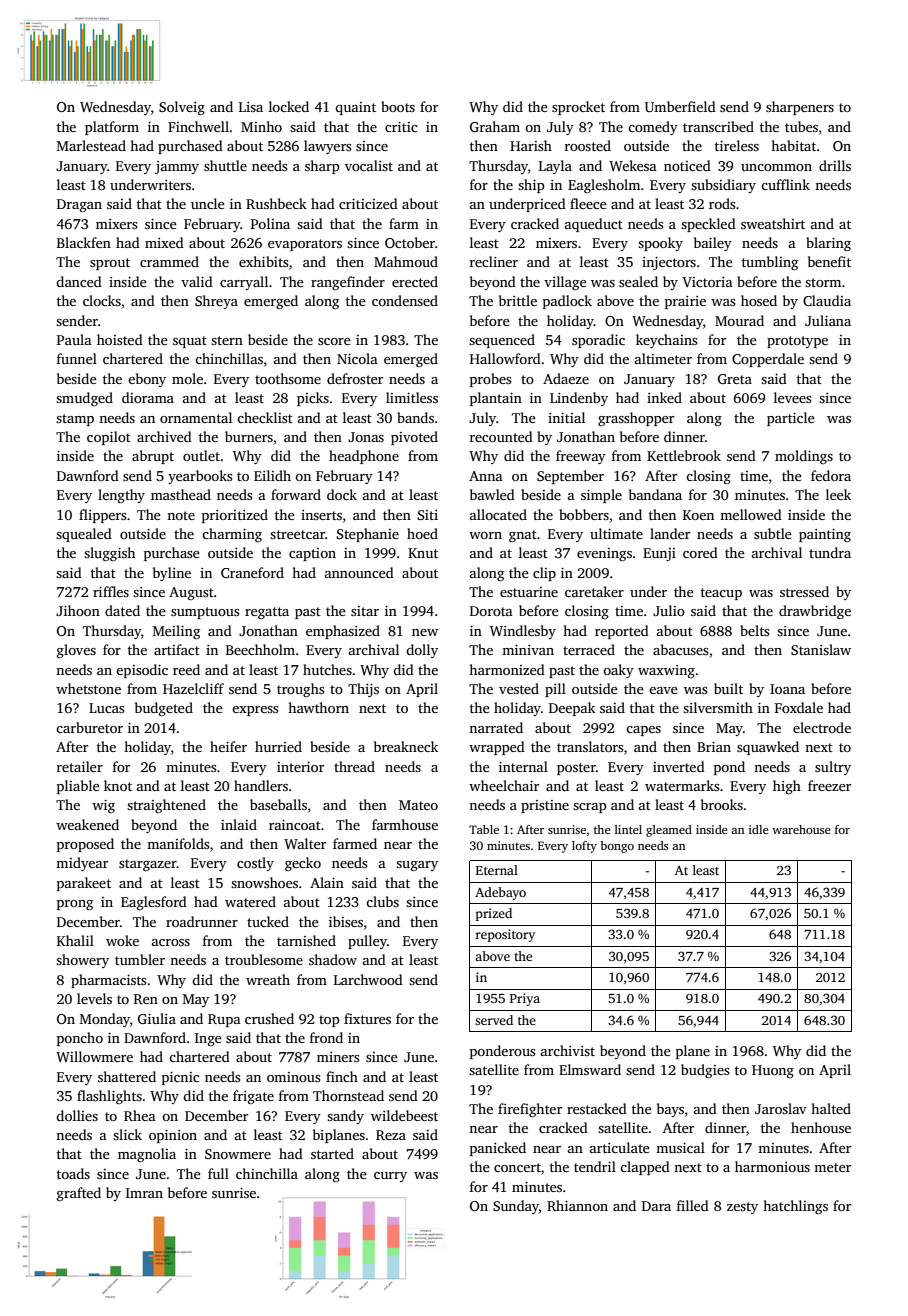 The image size is (908, 1316). What do you see at coordinates (423, 553) in the page?
I see `Knut` at bounding box center [423, 553].
